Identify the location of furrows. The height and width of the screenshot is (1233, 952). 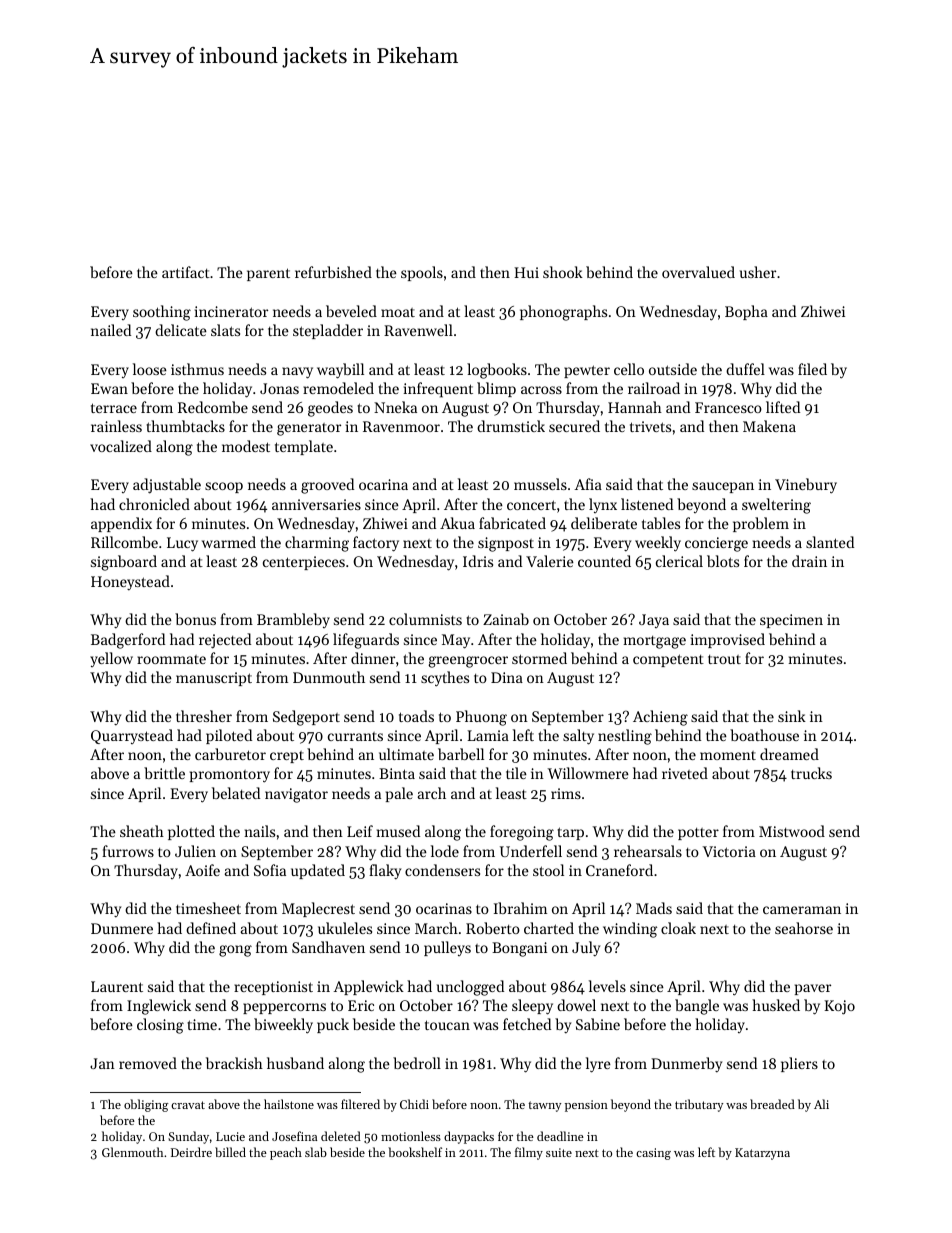
(128, 851).
